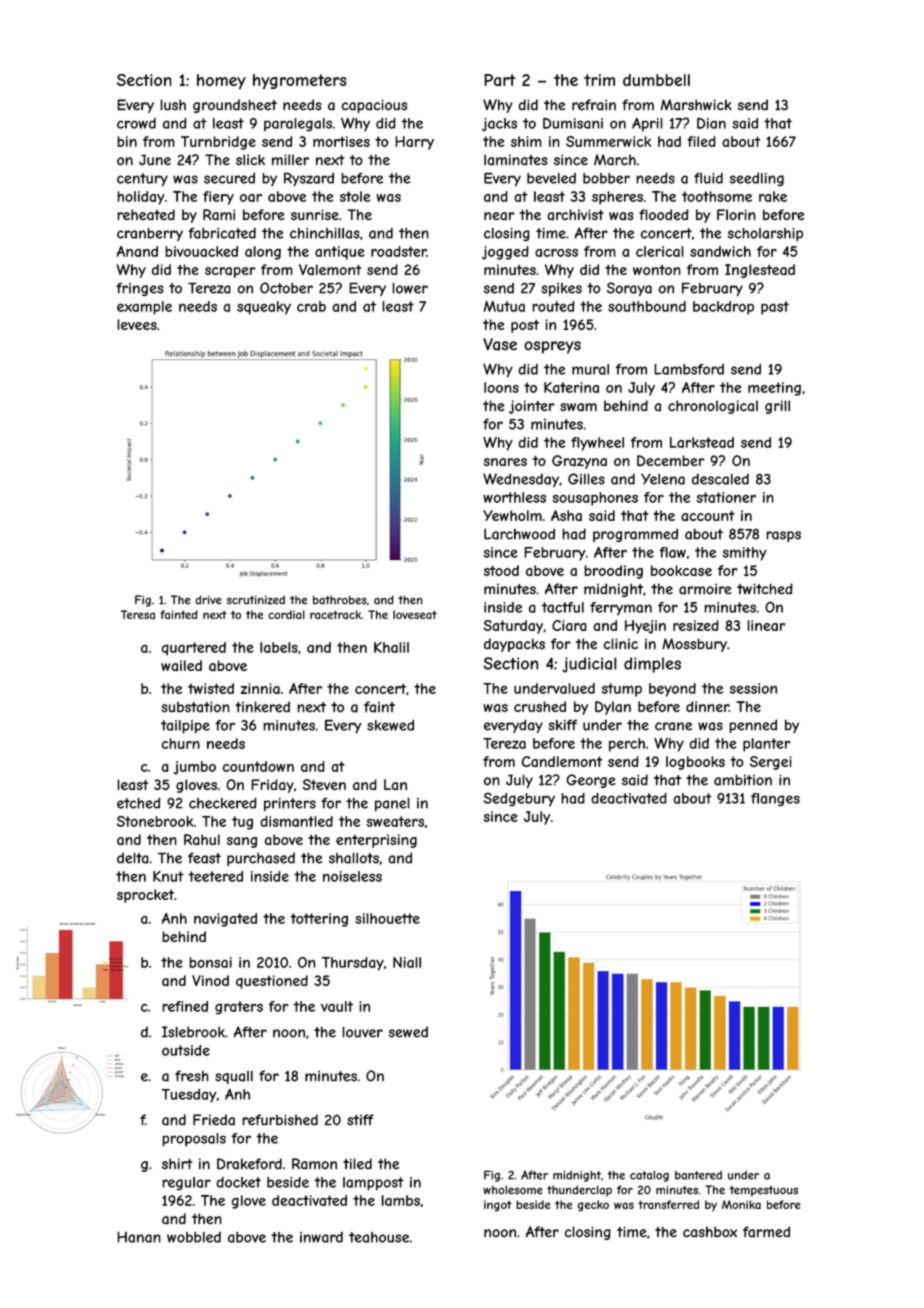 This screenshot has height=1308, width=924. What do you see at coordinates (410, 288) in the screenshot?
I see `lower` at bounding box center [410, 288].
